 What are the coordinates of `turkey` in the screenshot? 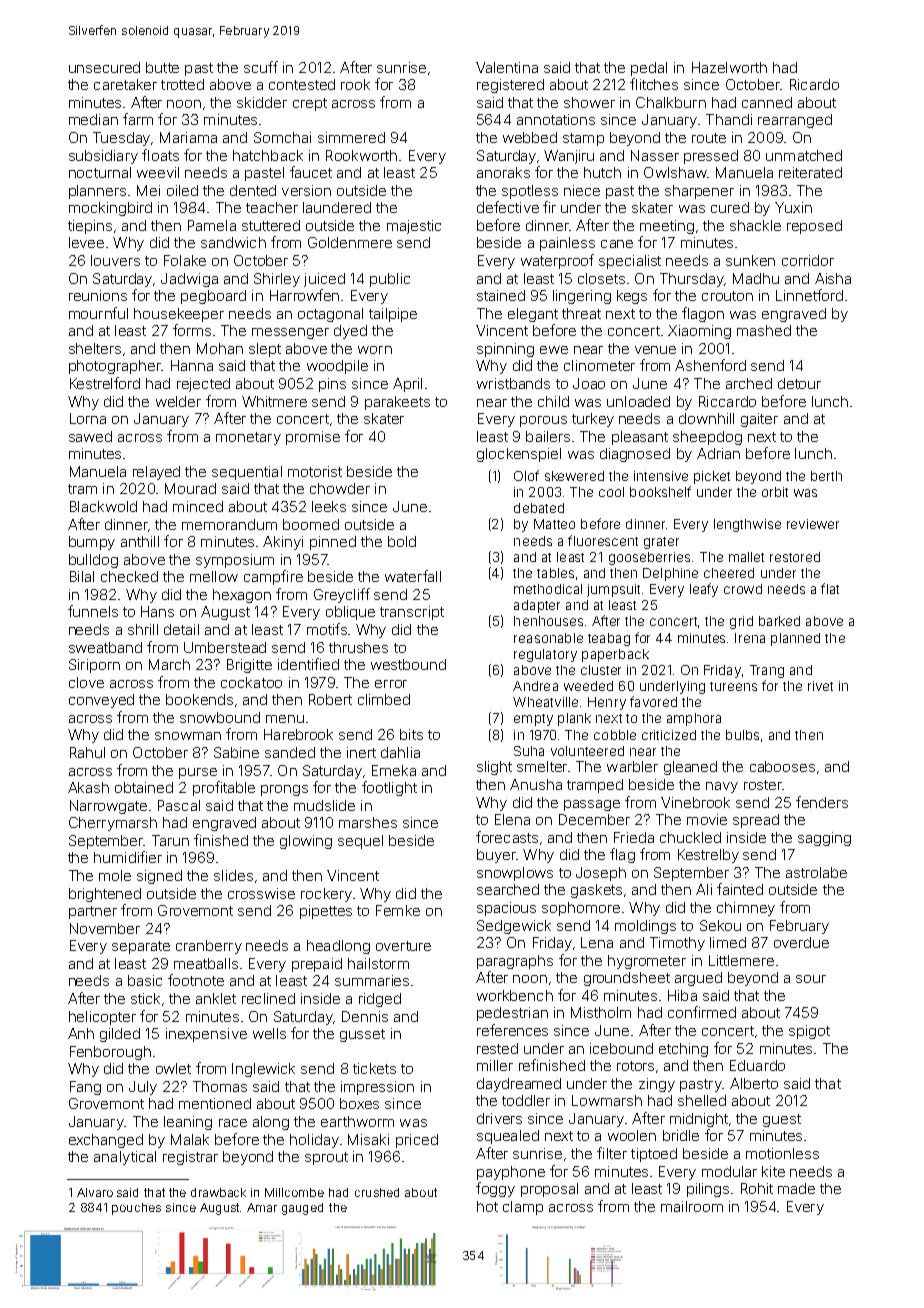 It's located at (593, 420).
